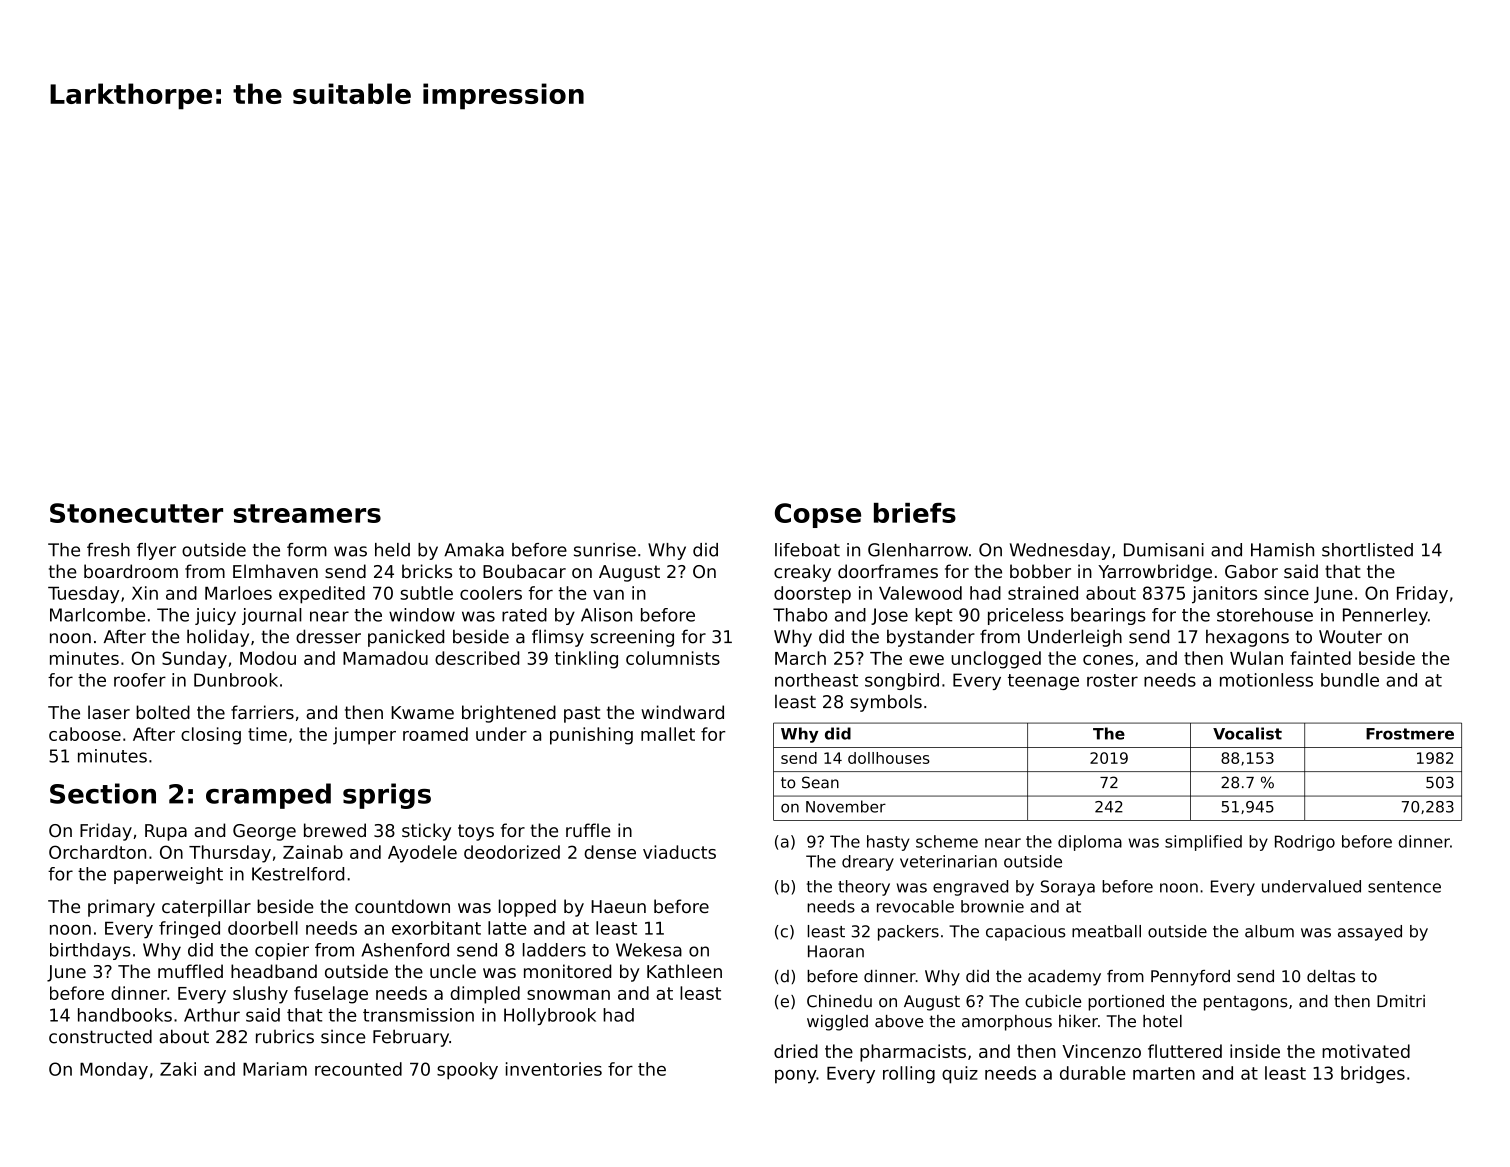 This document has height=1167, width=1510. I want to click on handbooks, so click(125, 1015).
